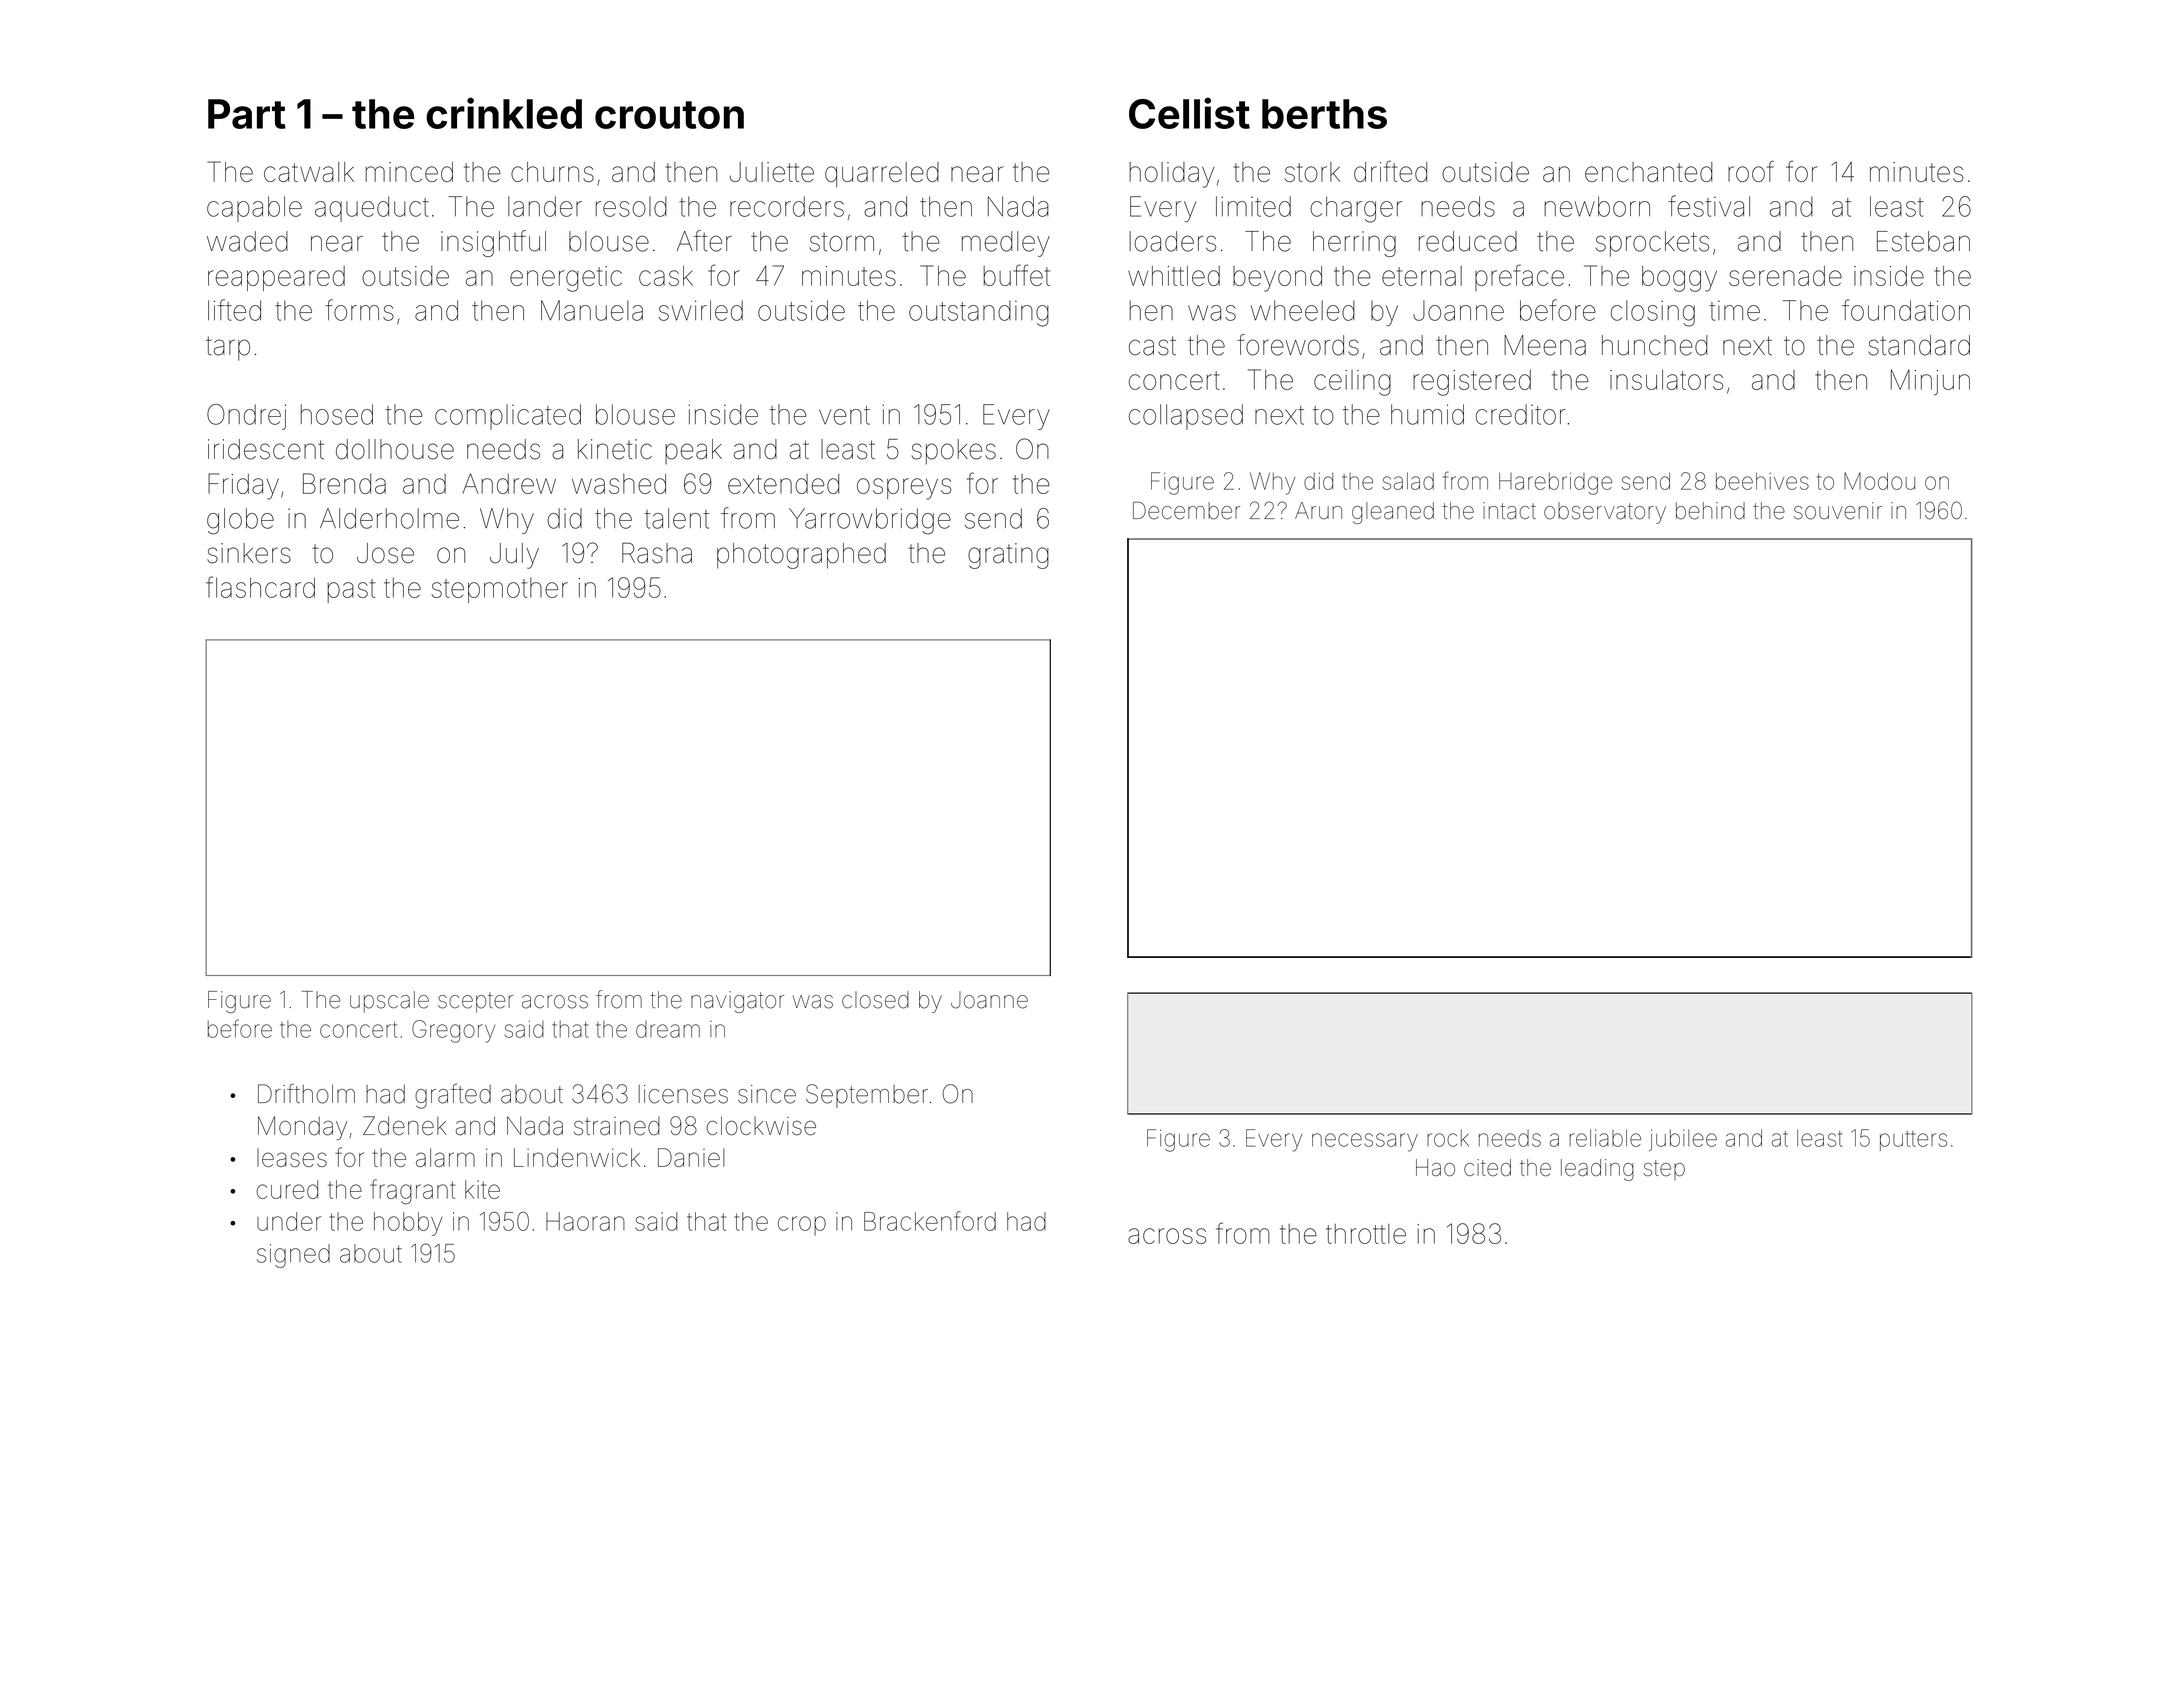 This document has height=1683, width=2178. Describe the element at coordinates (1913, 1141) in the document. I see `putters` at that location.
